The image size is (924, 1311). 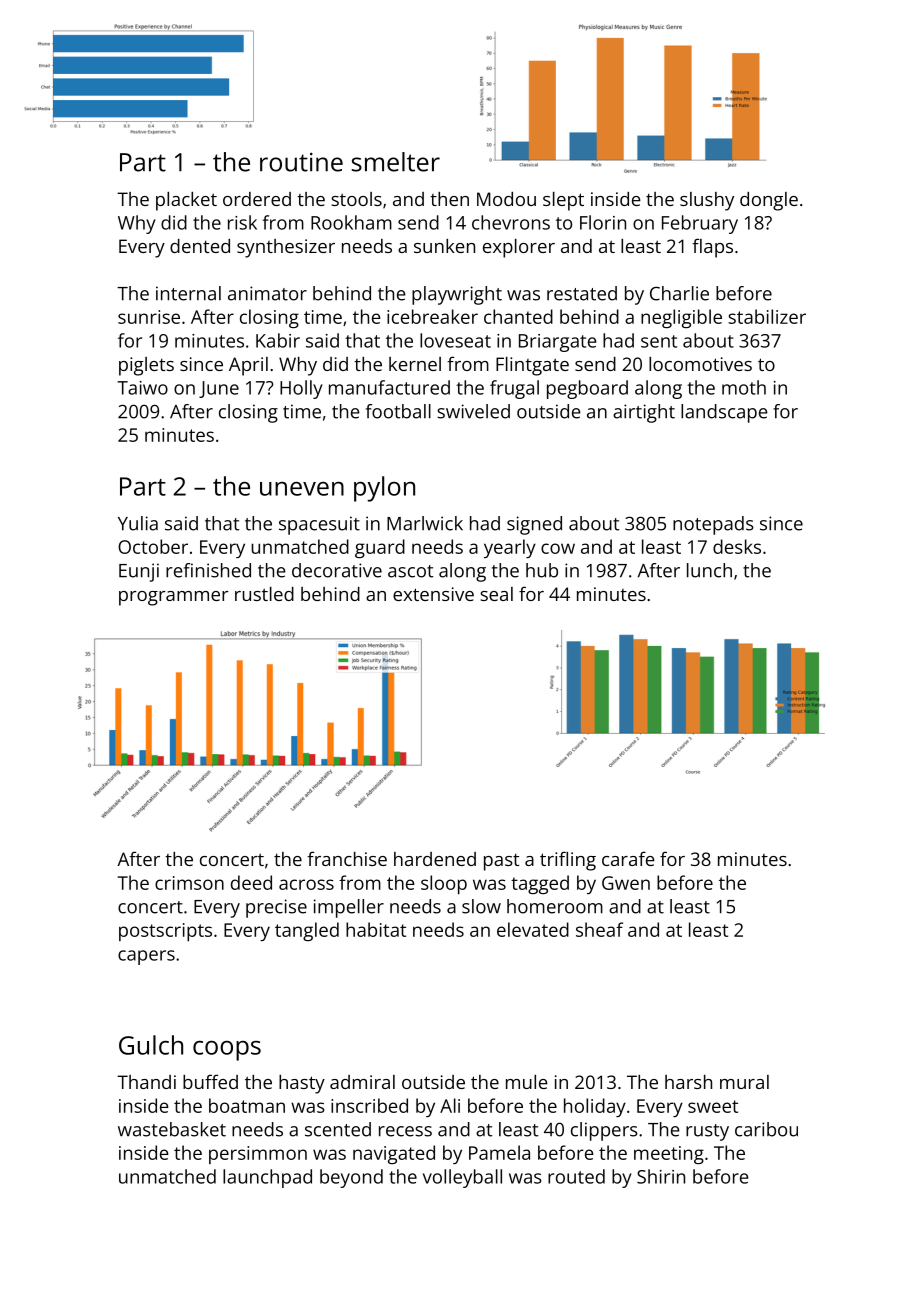 What do you see at coordinates (251, 882) in the screenshot?
I see `deed` at bounding box center [251, 882].
